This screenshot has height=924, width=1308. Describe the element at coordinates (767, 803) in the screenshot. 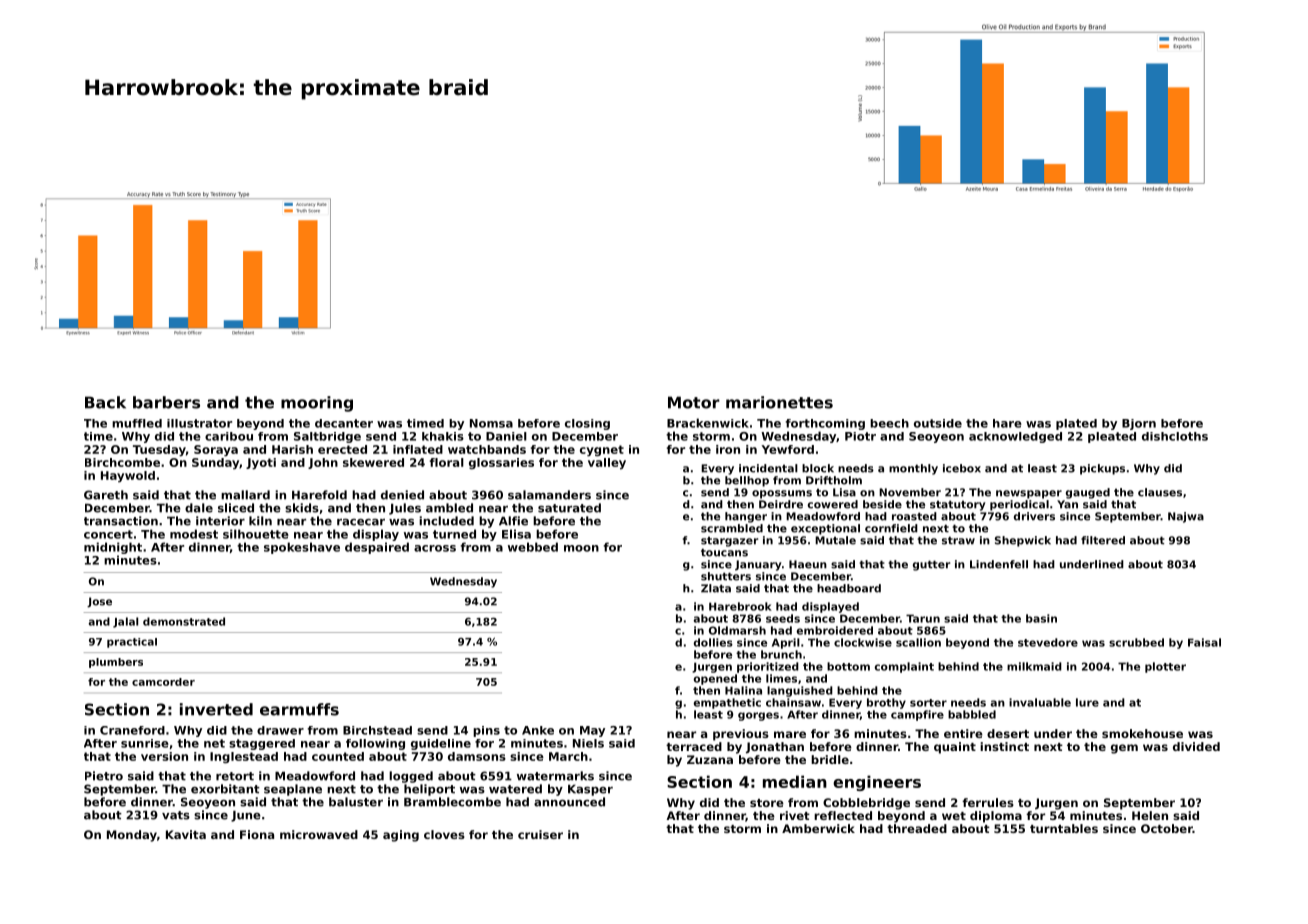

I see `store` at that location.
